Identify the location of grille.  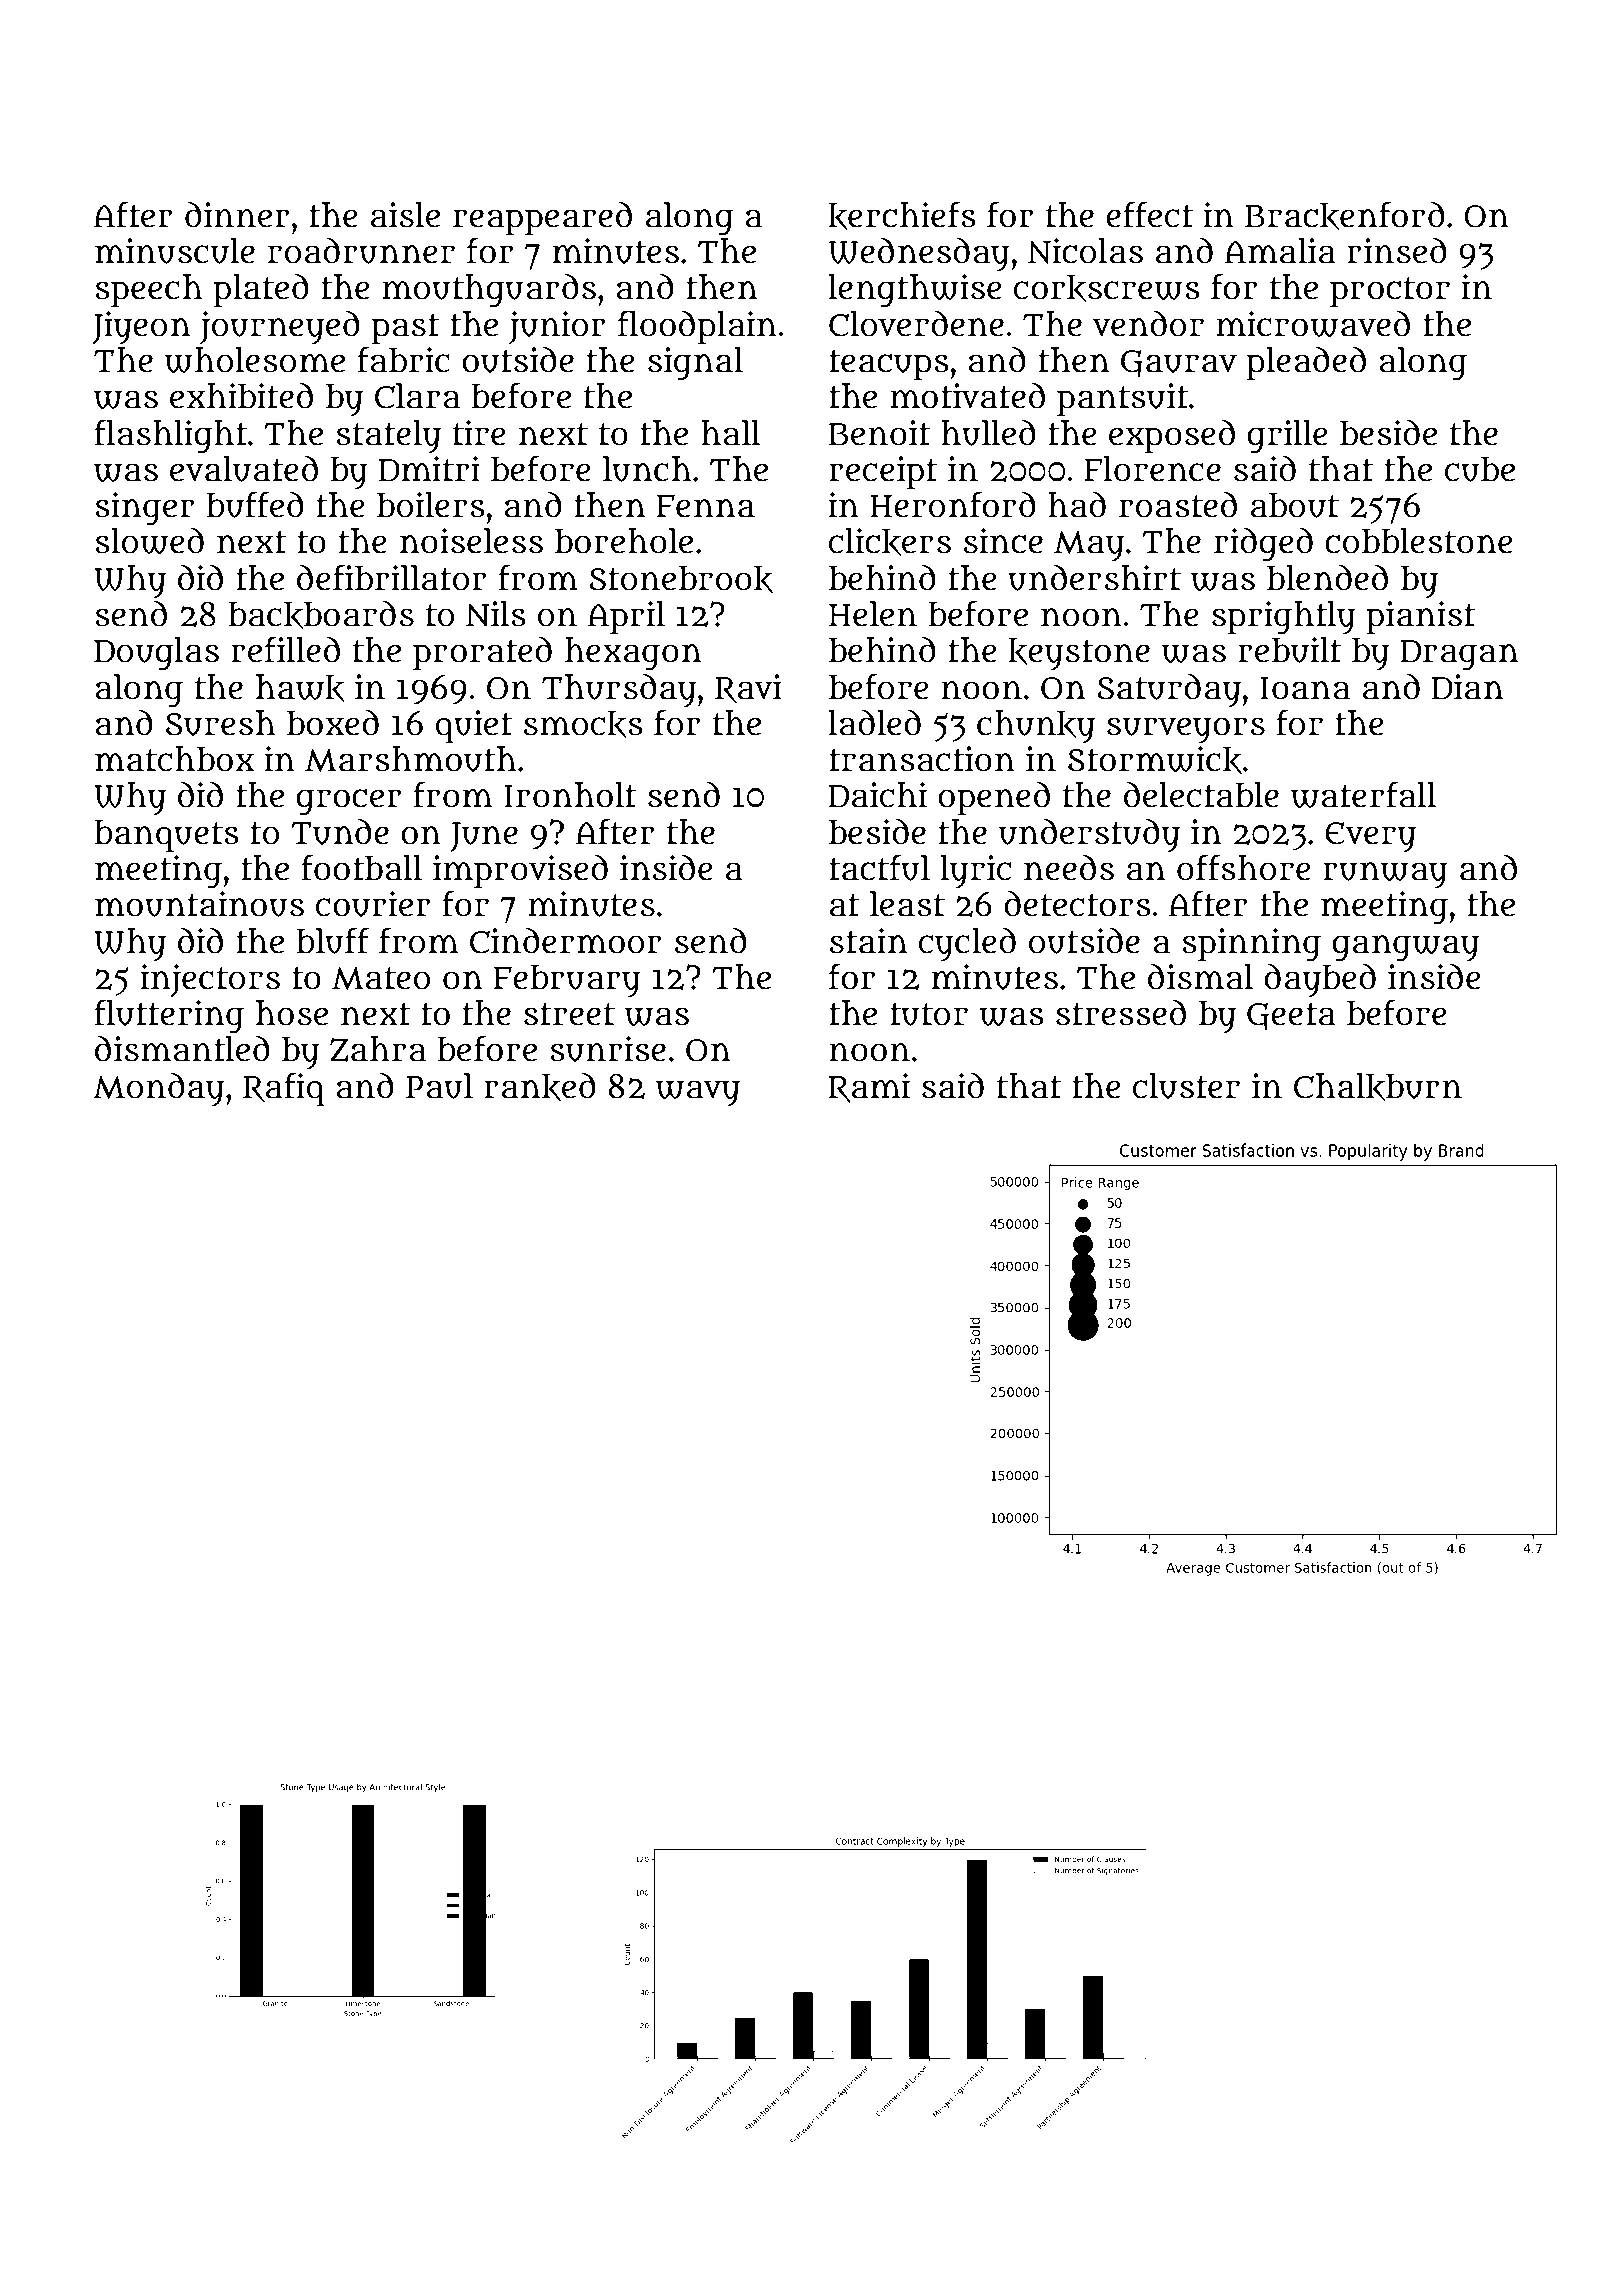
(1287, 436).
